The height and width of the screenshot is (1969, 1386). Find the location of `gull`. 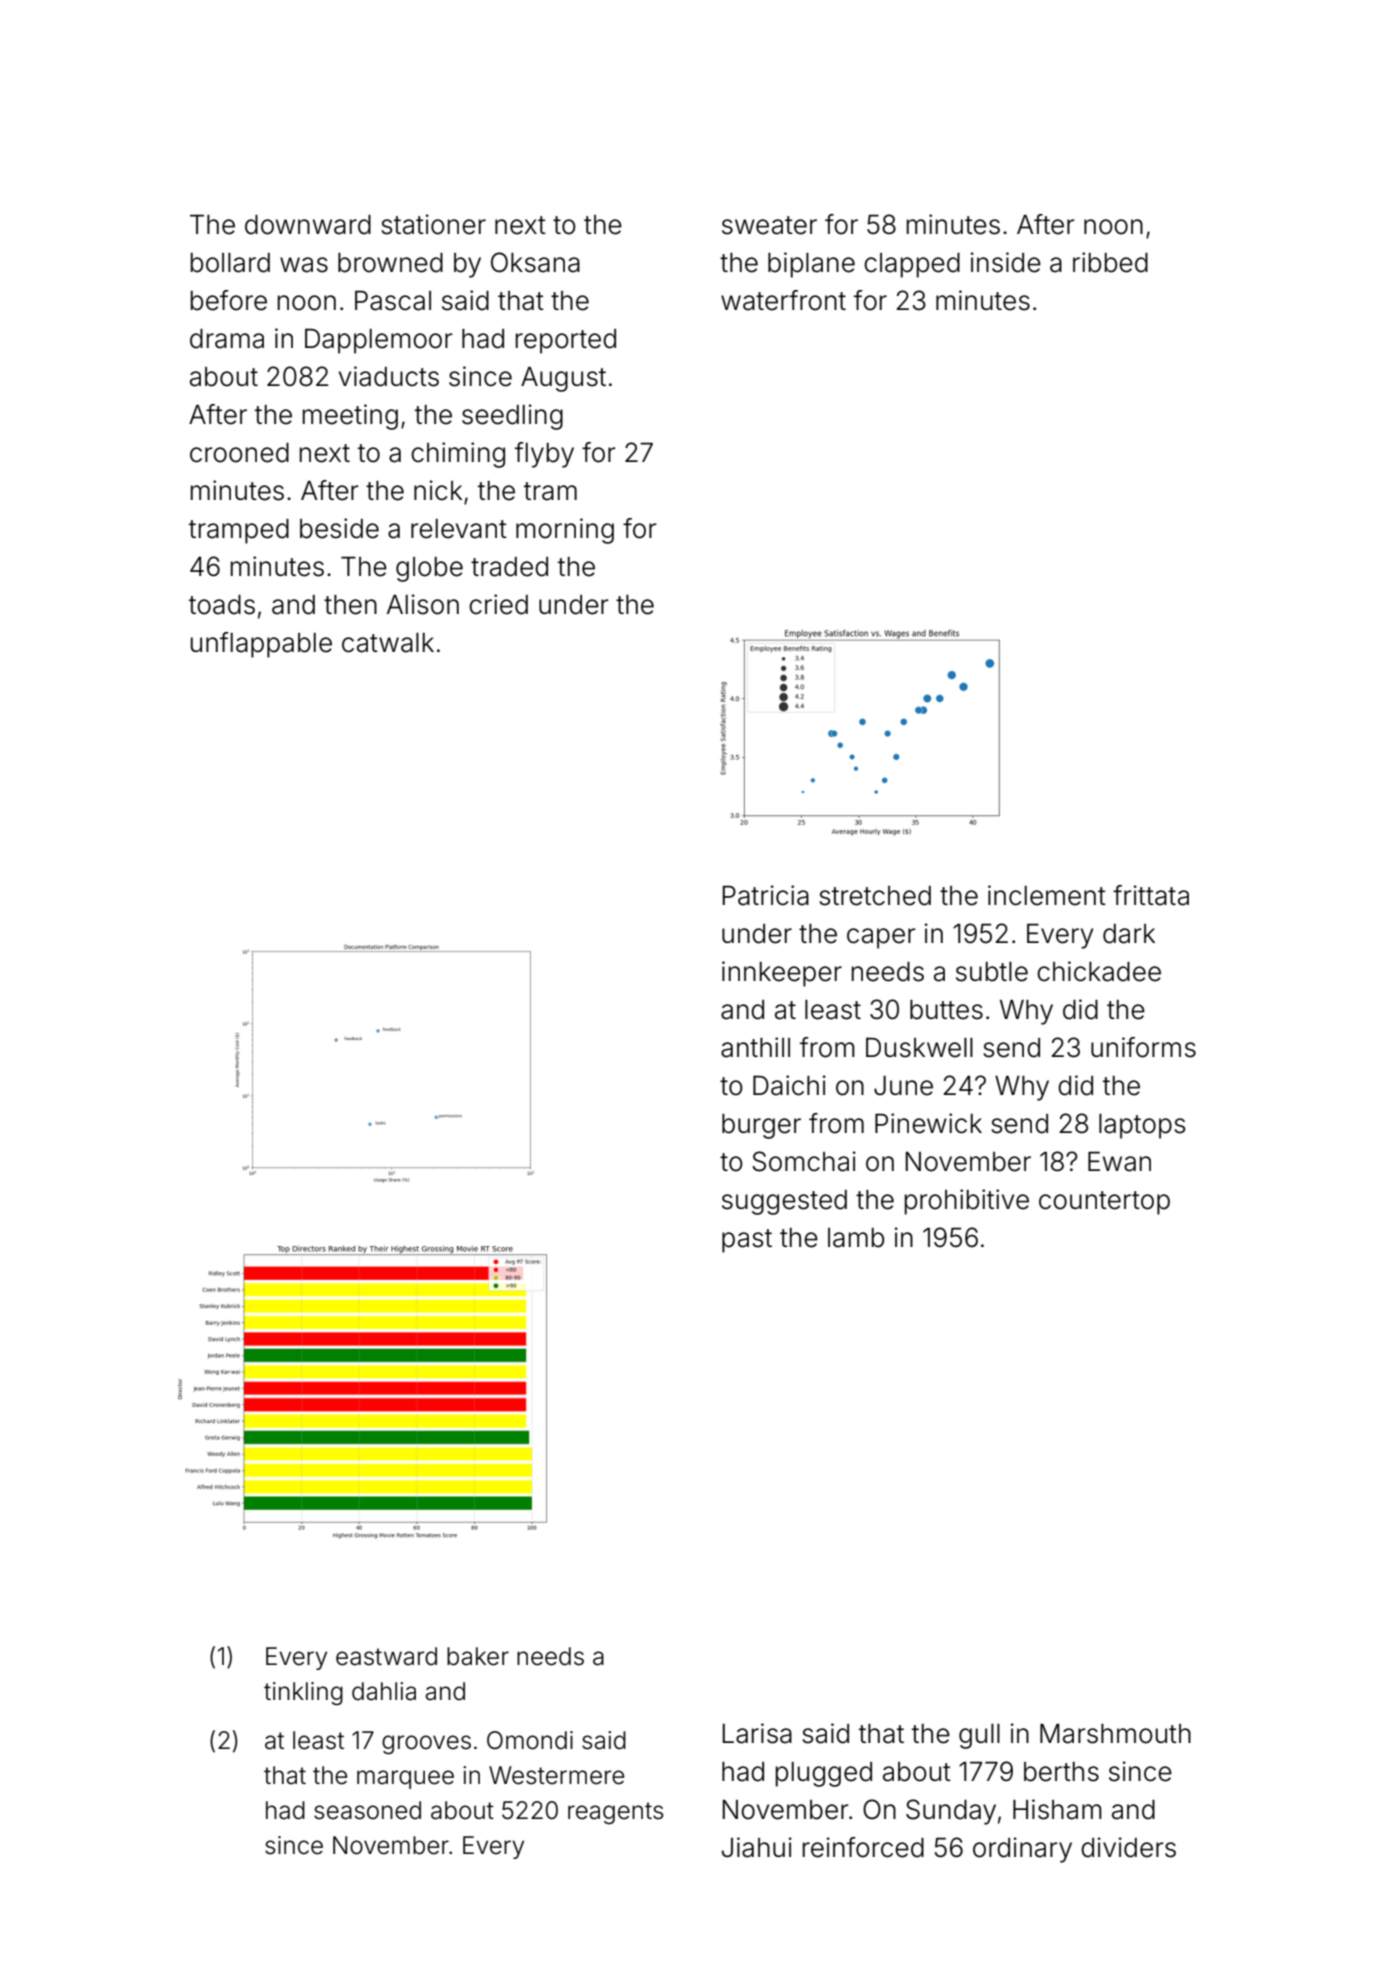

gull is located at coordinates (979, 1736).
